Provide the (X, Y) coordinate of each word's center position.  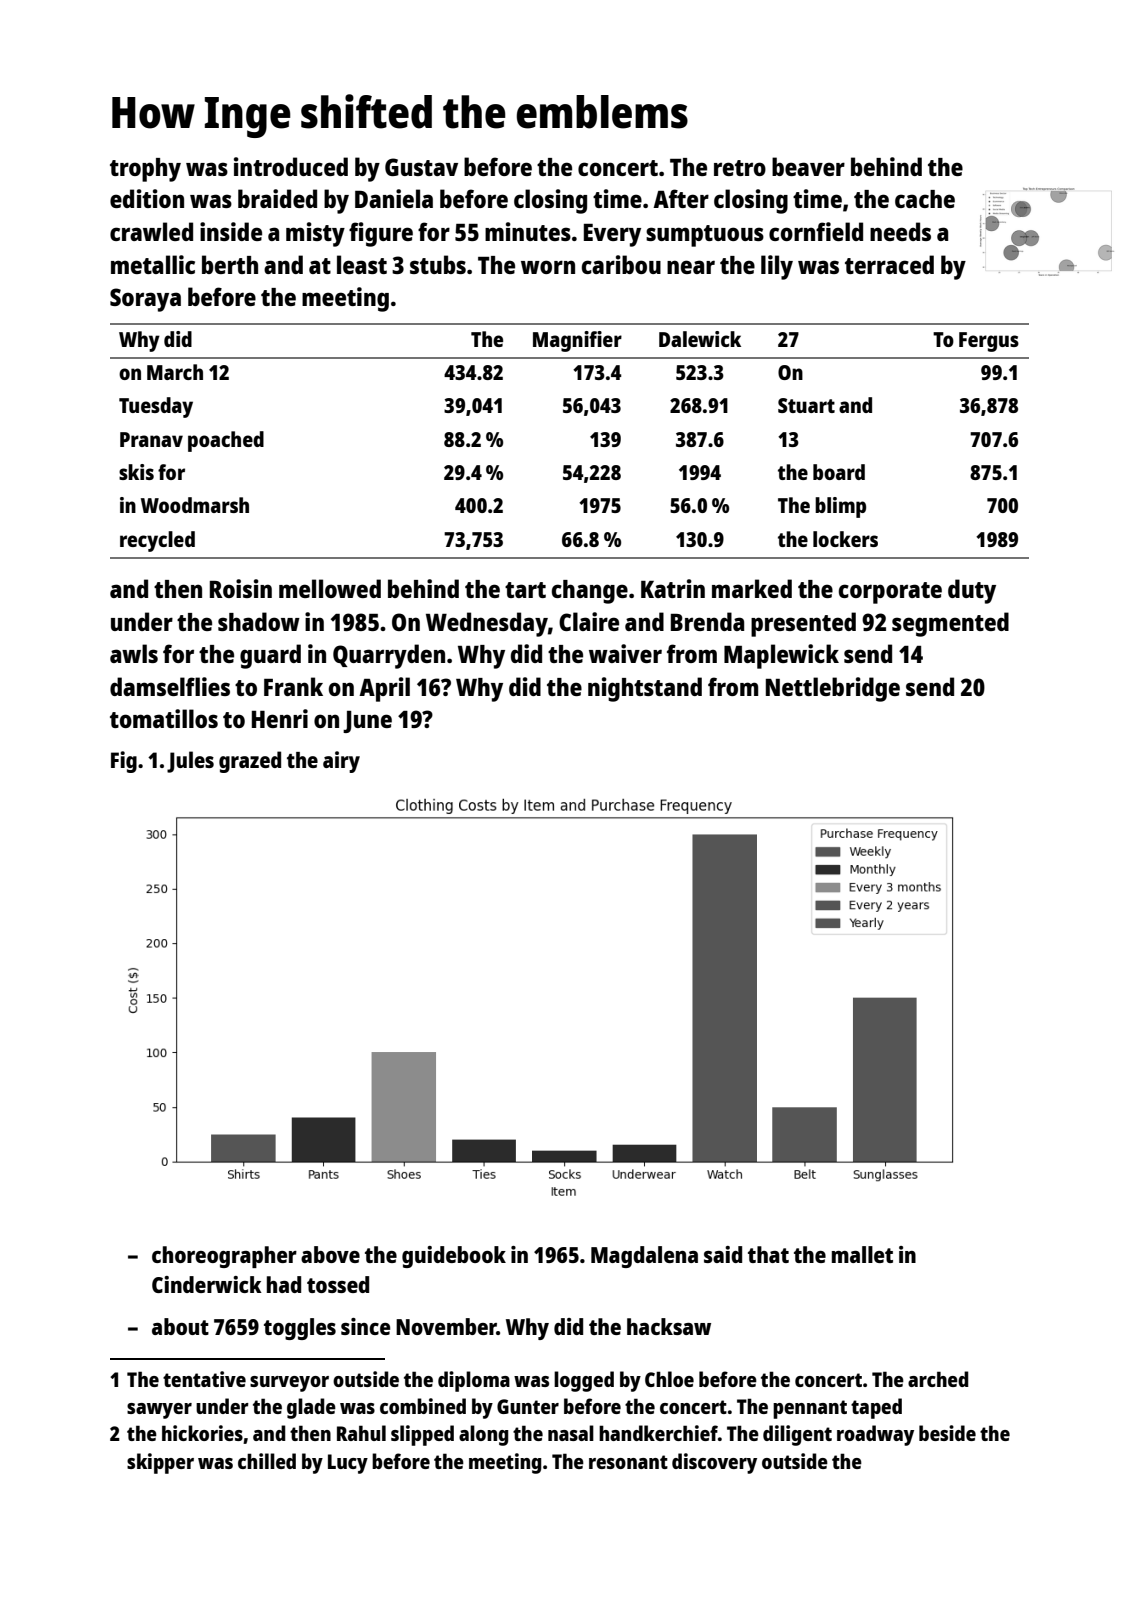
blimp (840, 507)
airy (341, 762)
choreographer (224, 1257)
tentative (204, 1379)
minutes (528, 231)
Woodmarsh (195, 505)
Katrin (673, 588)
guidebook (454, 1257)
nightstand (645, 689)
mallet (862, 1254)
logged (584, 1381)
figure (381, 234)
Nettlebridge (833, 689)
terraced (889, 264)
